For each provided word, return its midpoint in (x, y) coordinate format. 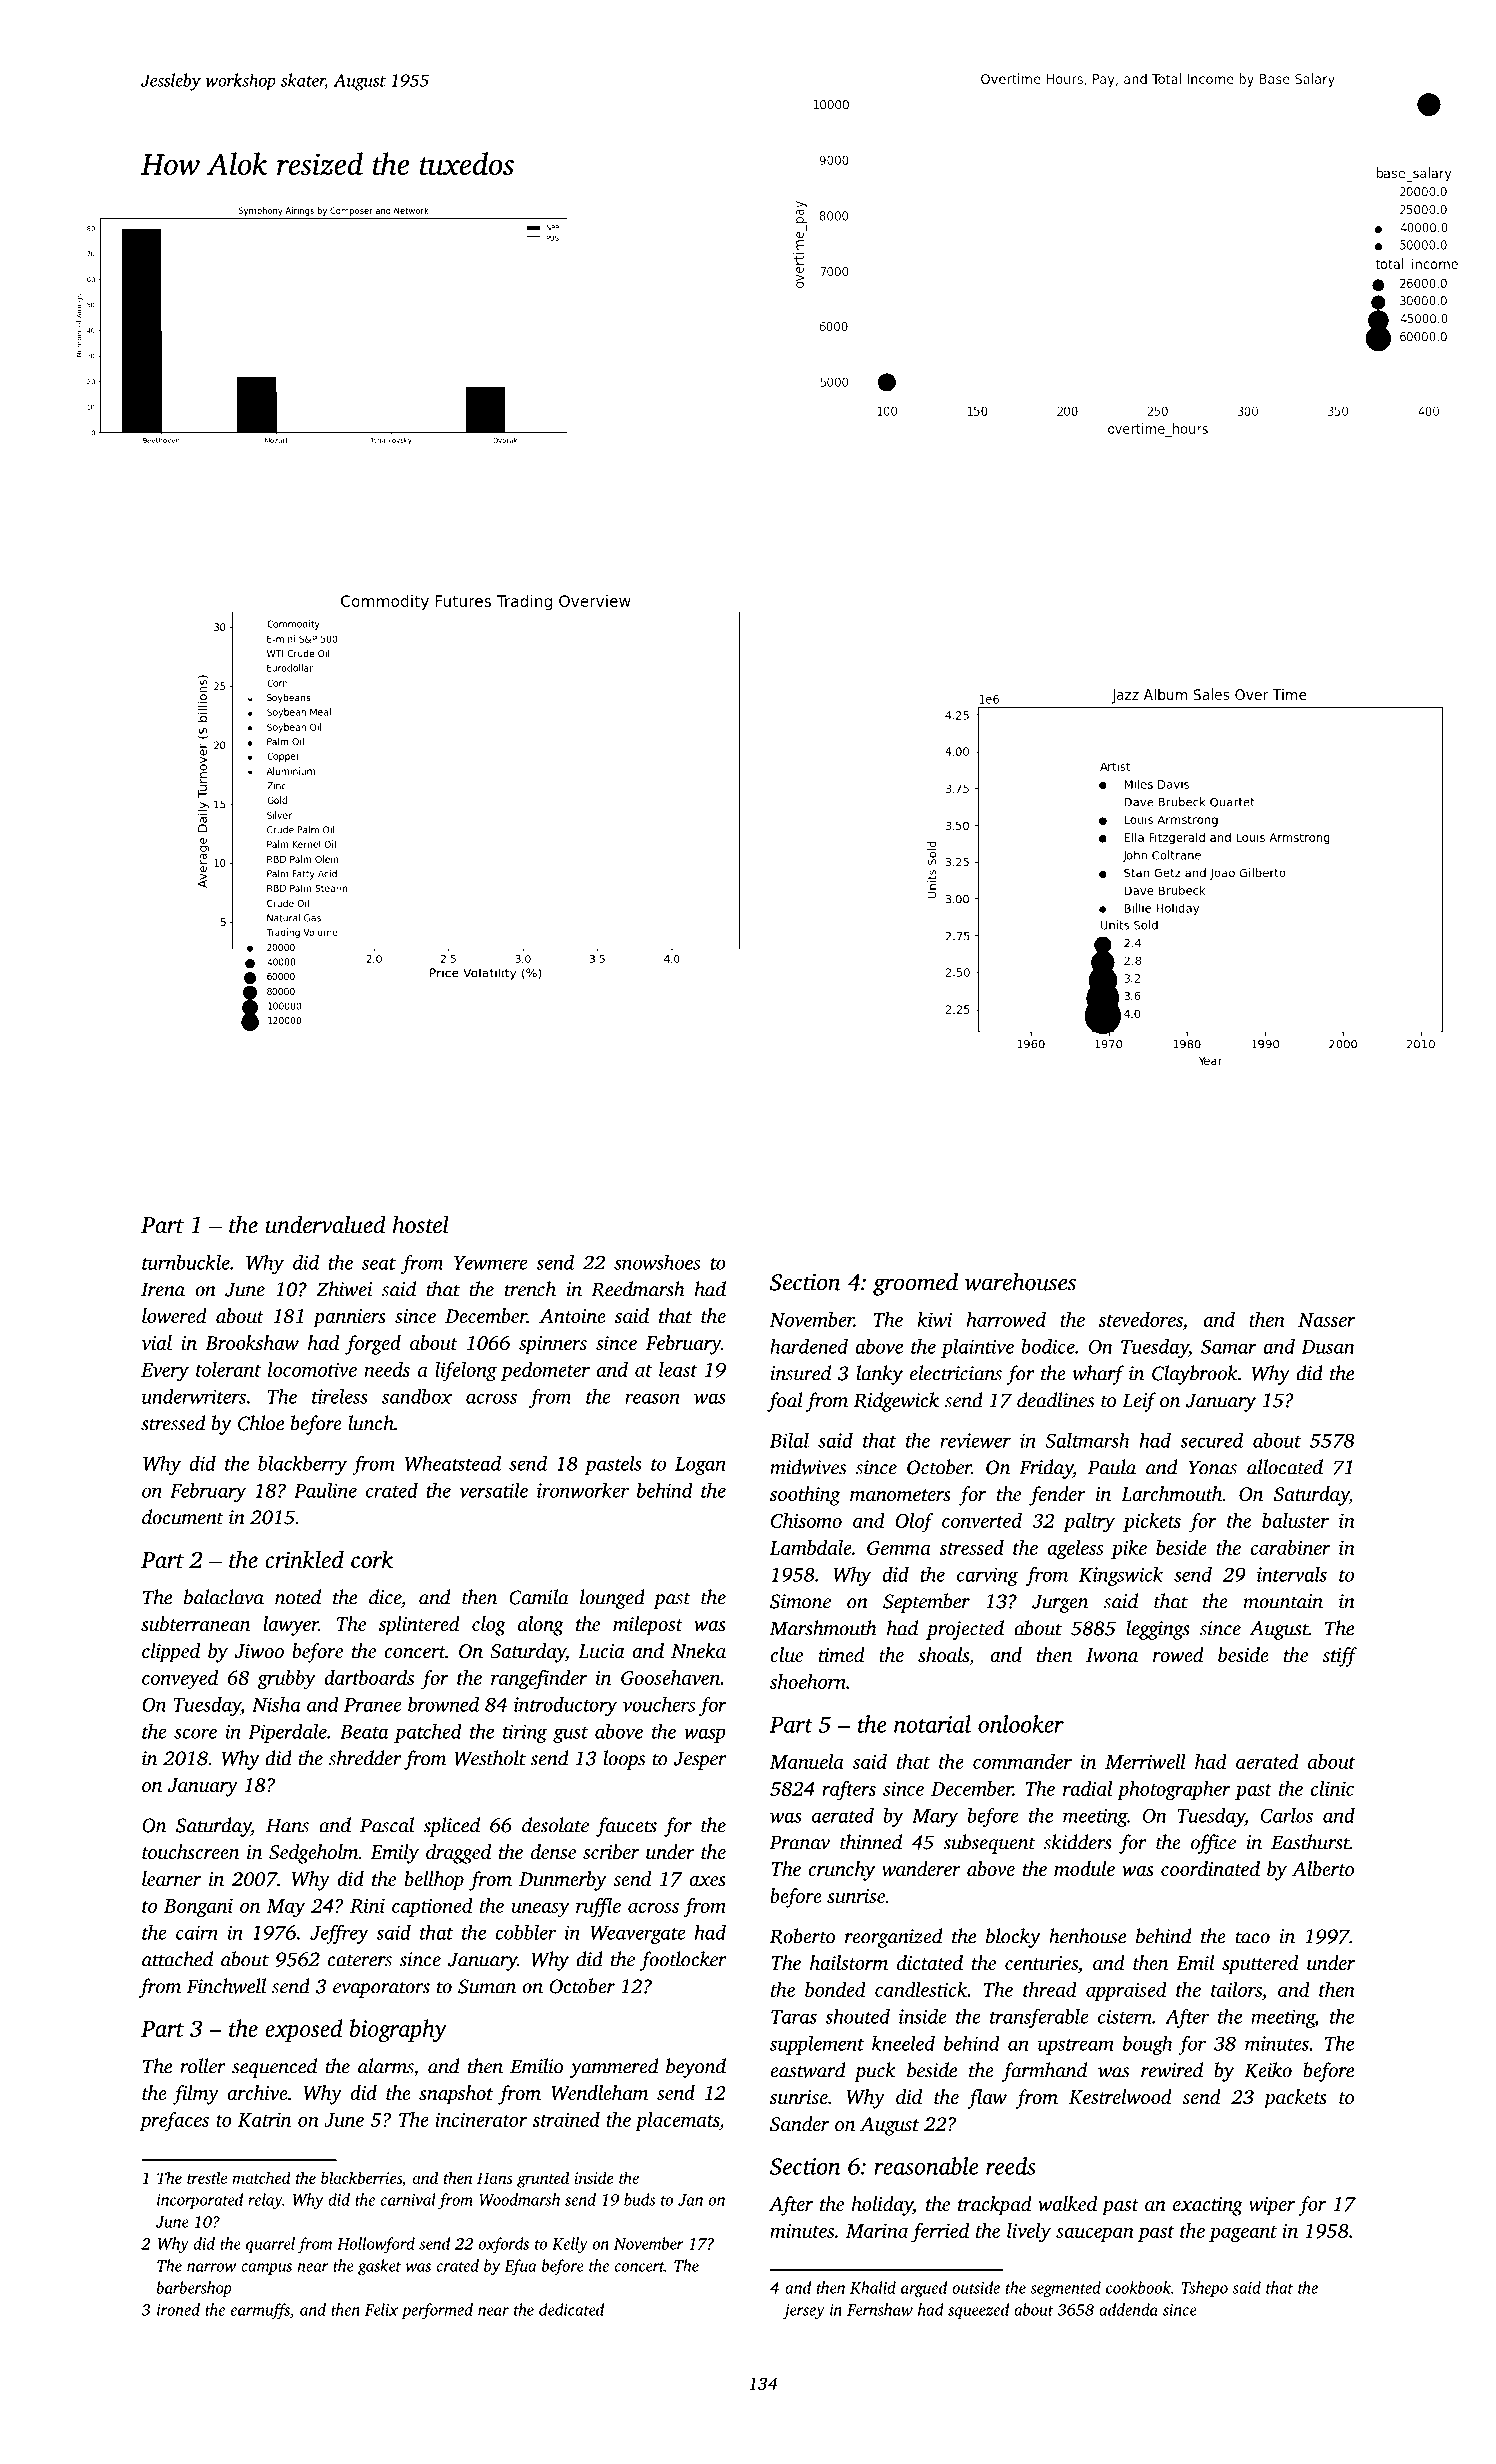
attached (177, 1959)
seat (379, 1264)
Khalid (873, 2287)
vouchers (659, 1704)
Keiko (1268, 2070)
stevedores (1140, 1319)
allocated (1285, 1467)
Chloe (261, 1423)
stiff (1339, 1657)
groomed (915, 1284)
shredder (365, 1758)
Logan (700, 1466)
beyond (696, 2068)
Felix (381, 2309)
